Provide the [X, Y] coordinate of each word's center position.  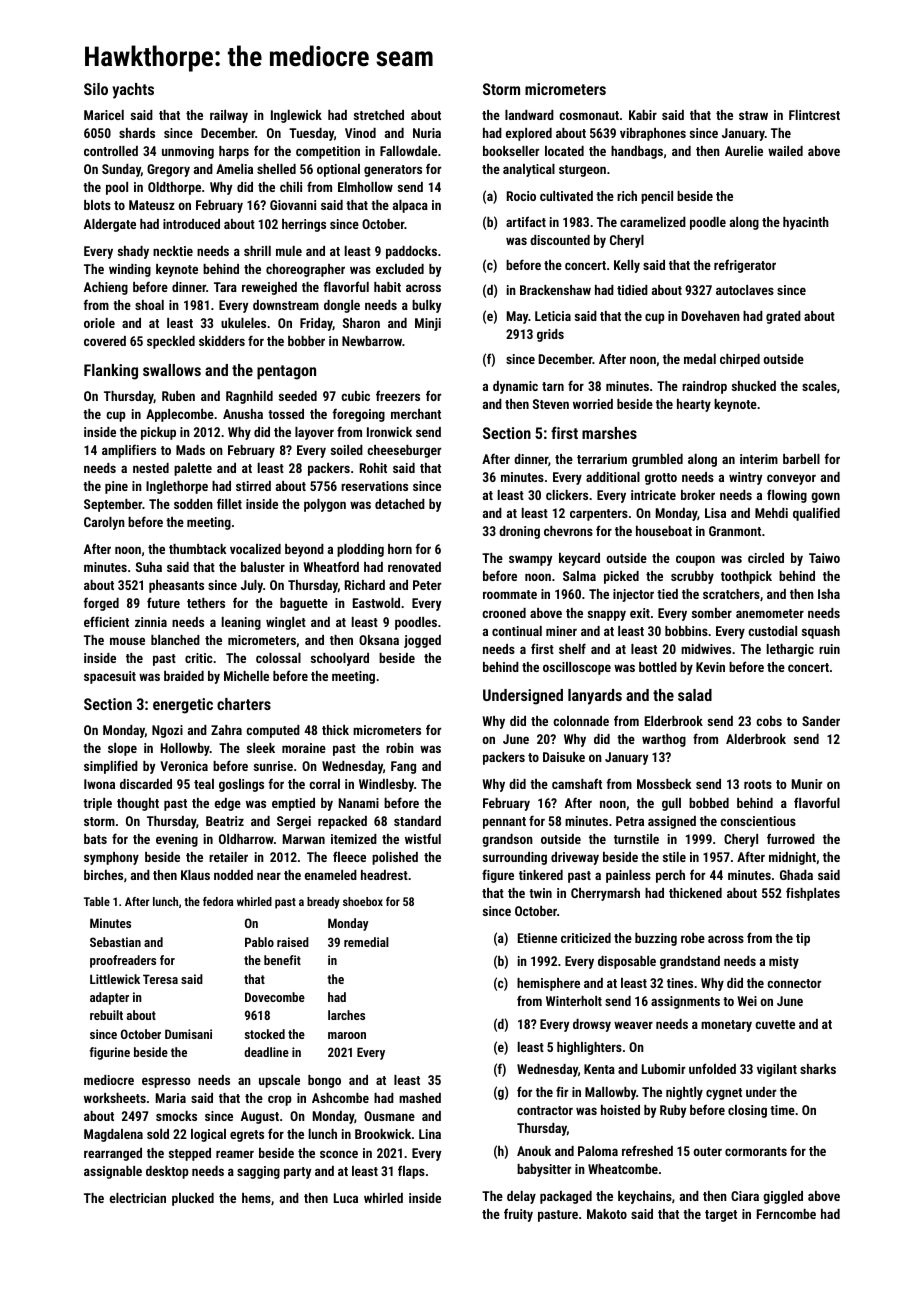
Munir [807, 784]
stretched [379, 115]
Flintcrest [814, 115]
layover [314, 433]
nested [151, 468]
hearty [694, 405]
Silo [96, 89]
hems [256, 1198]
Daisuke [564, 757]
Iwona [99, 784]
